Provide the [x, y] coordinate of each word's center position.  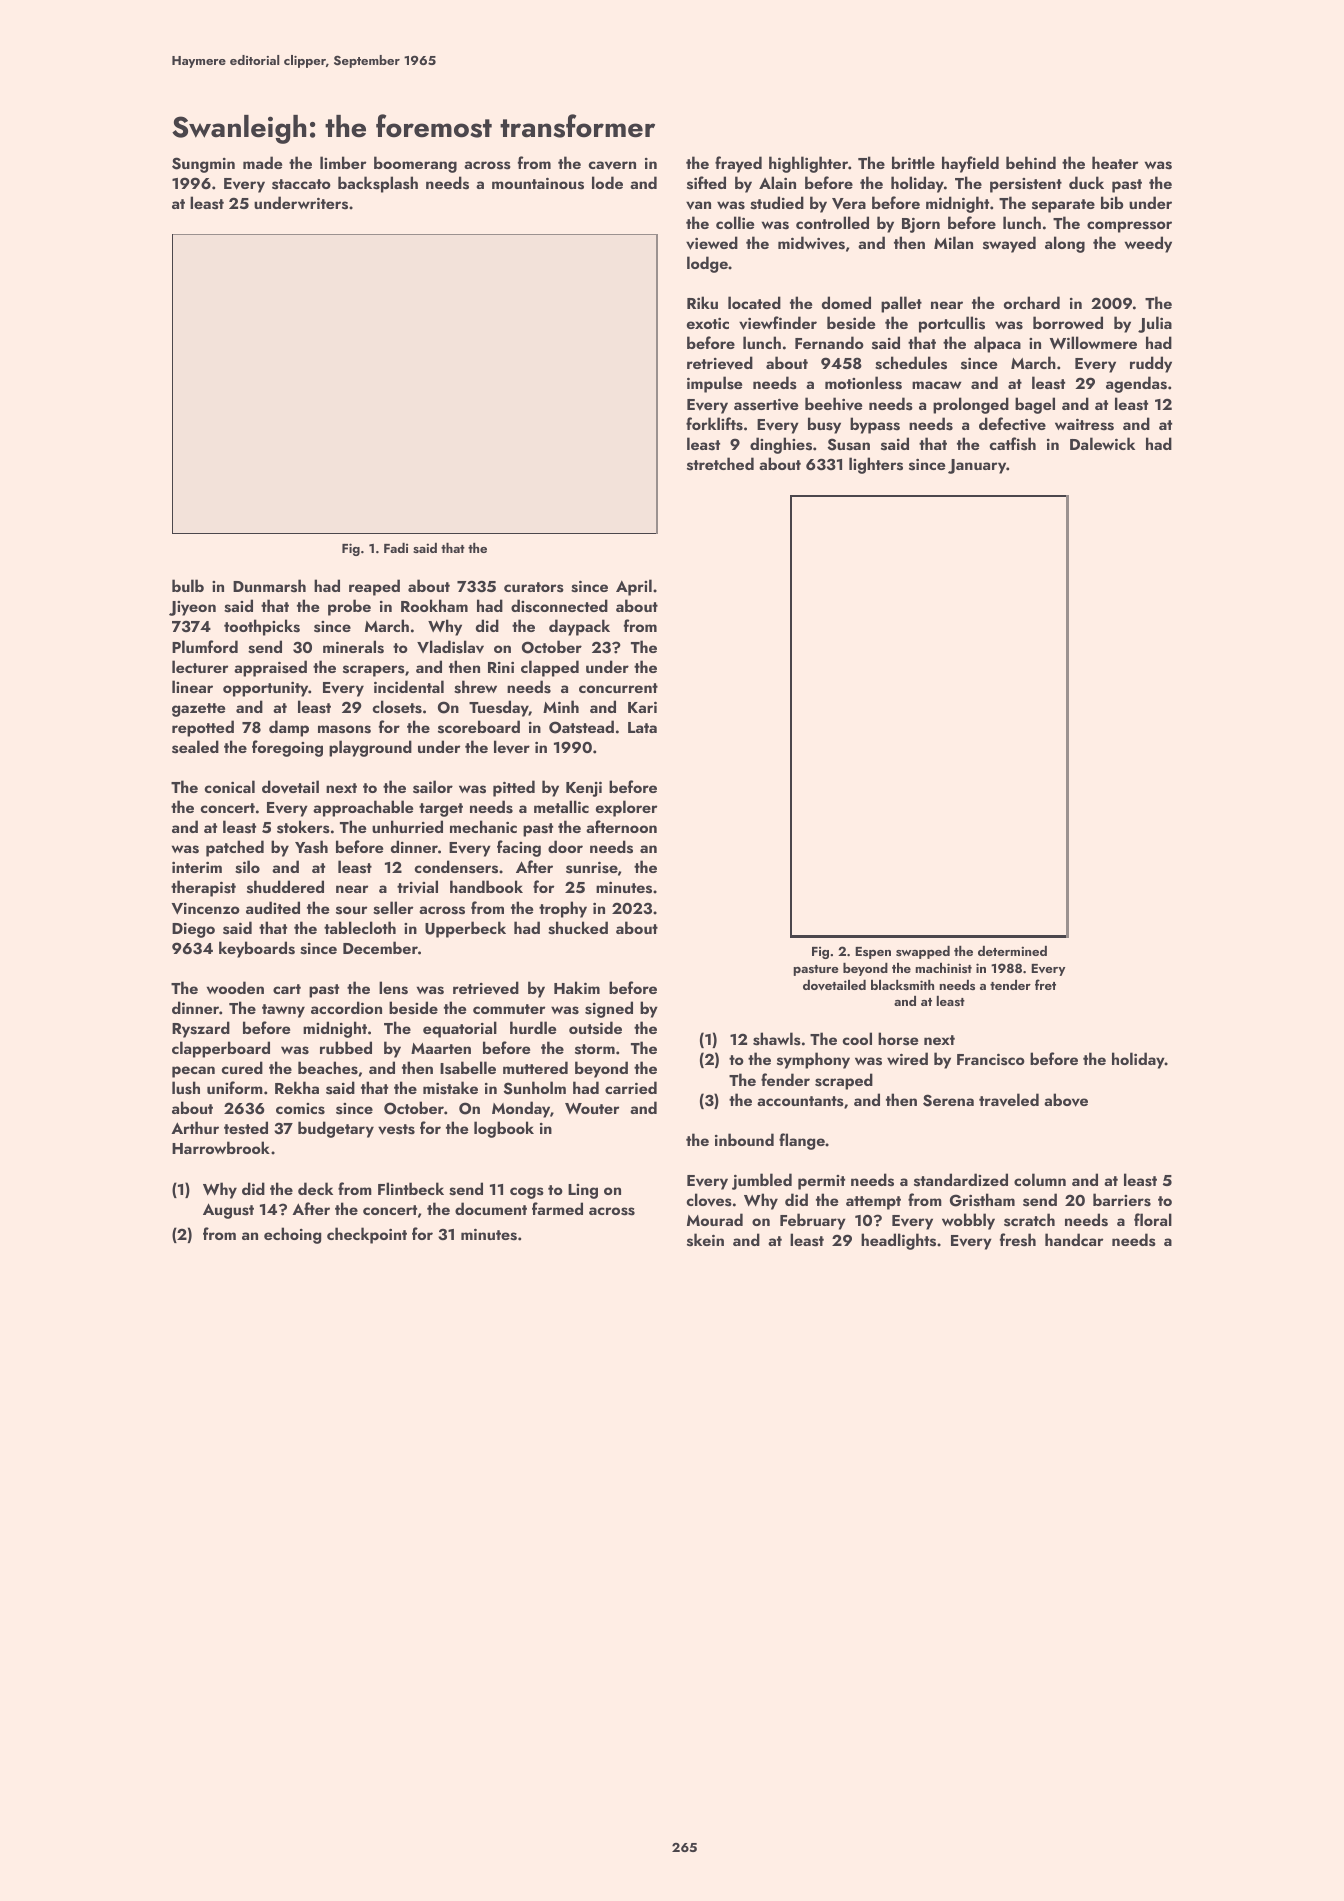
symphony [813, 1060]
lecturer [200, 666]
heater [1115, 162]
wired [907, 1058]
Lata [642, 727]
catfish [1012, 444]
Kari [642, 707]
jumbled [762, 1181]
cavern [612, 165]
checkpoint [367, 1235]
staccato [301, 184]
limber [343, 162]
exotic [708, 323]
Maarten [441, 1048]
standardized [961, 1180]
